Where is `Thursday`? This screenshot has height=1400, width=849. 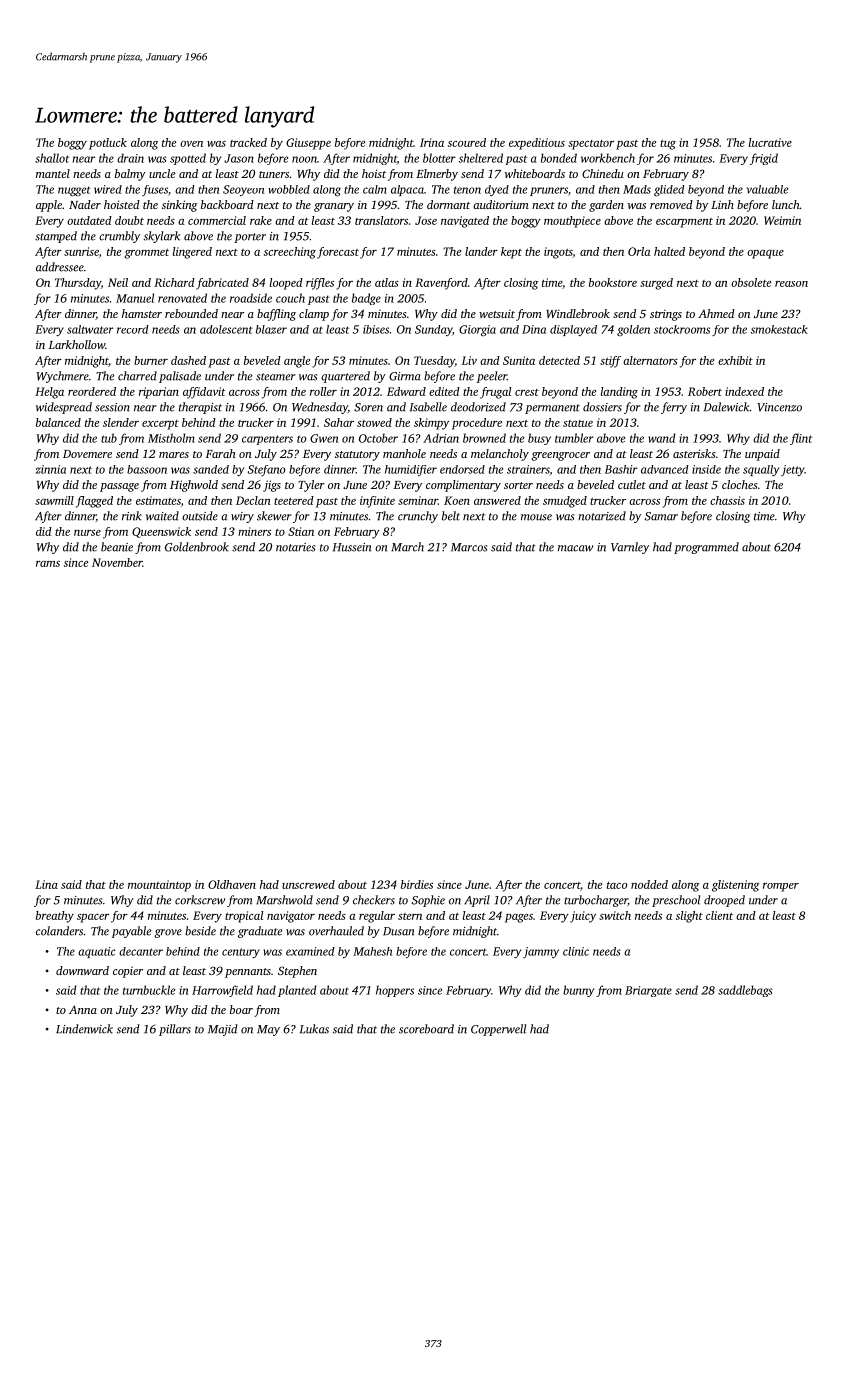
Thursday is located at coordinates (78, 284).
